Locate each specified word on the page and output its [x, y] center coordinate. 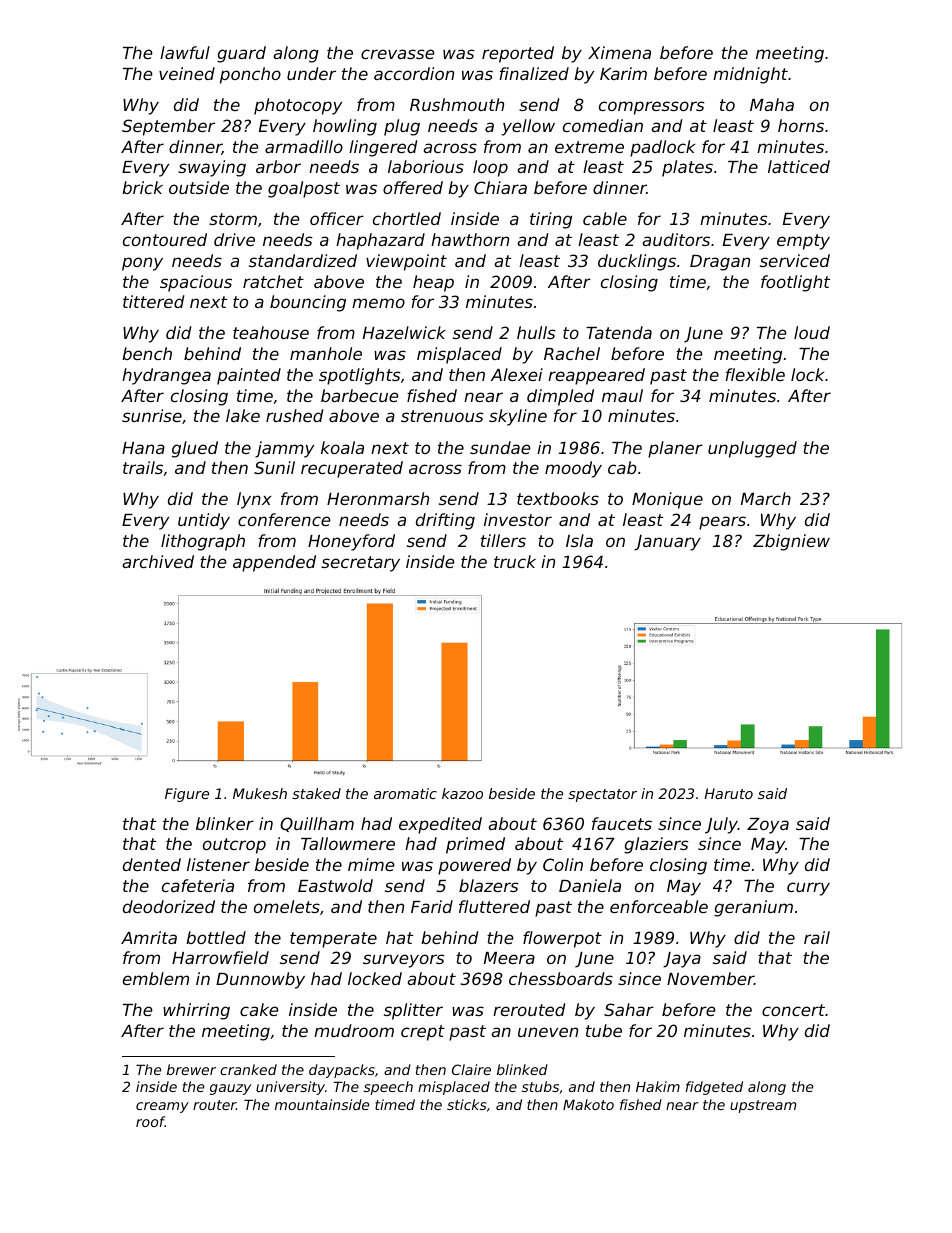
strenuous [442, 416]
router [214, 1105]
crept [423, 1033]
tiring [551, 220]
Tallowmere [348, 843]
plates [687, 168]
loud [812, 332]
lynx [254, 500]
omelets [287, 906]
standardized [303, 260]
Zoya [768, 826]
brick [142, 187]
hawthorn [470, 239]
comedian [603, 125]
